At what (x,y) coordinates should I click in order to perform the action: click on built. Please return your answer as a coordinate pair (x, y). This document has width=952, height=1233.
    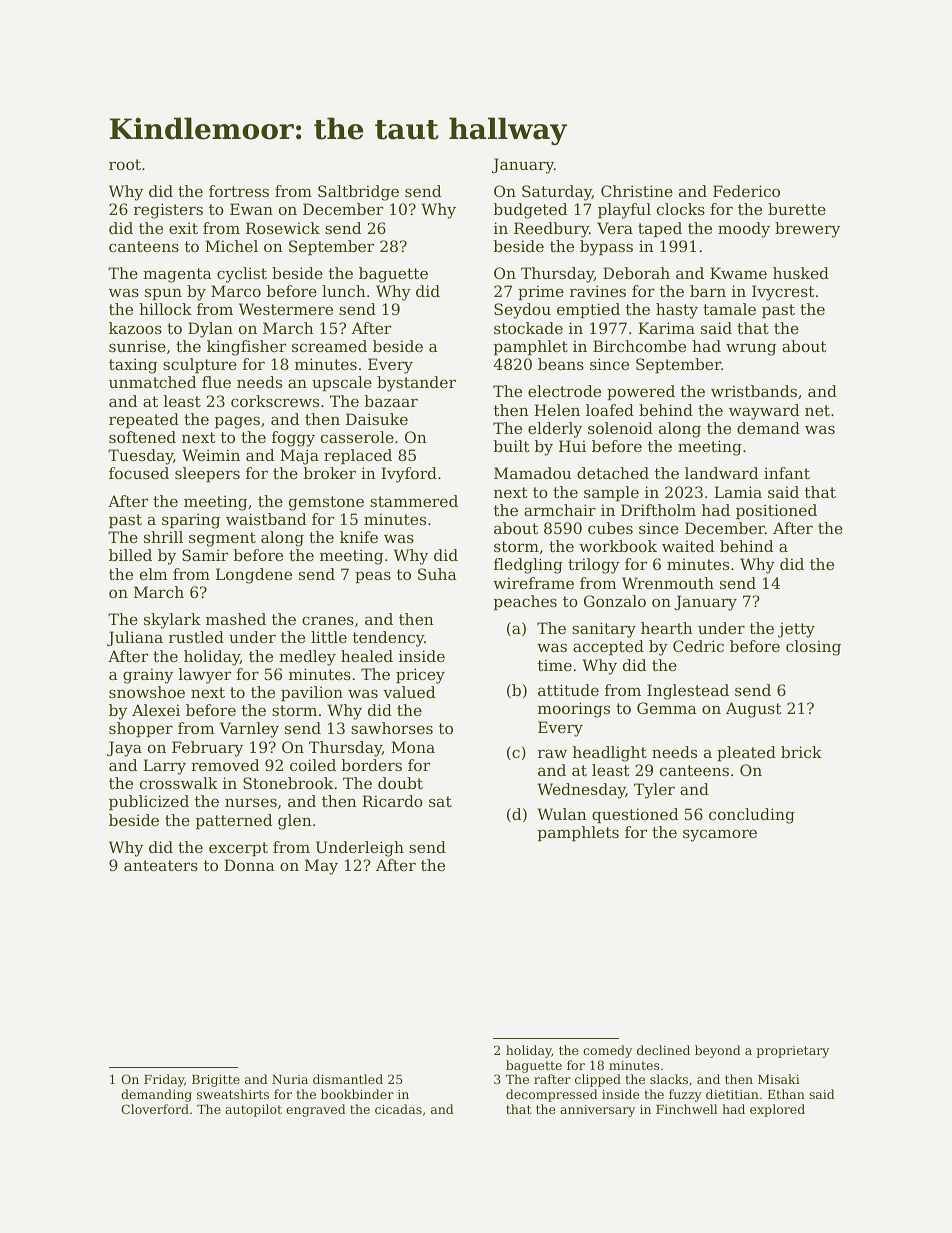
    Looking at the image, I should click on (512, 446).
